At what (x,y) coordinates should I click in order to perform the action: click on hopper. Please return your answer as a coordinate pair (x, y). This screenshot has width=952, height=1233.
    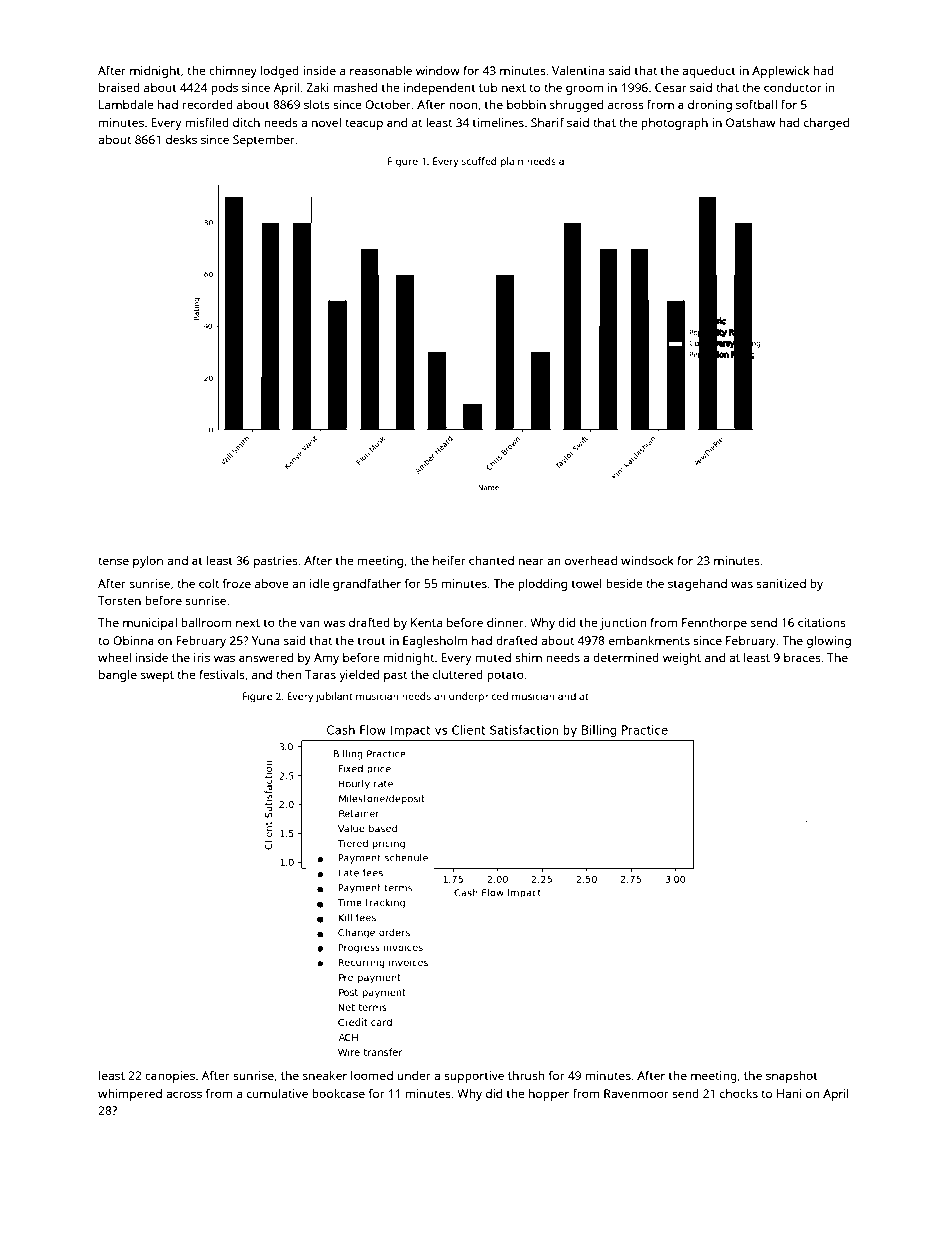
    Looking at the image, I should click on (549, 1095).
